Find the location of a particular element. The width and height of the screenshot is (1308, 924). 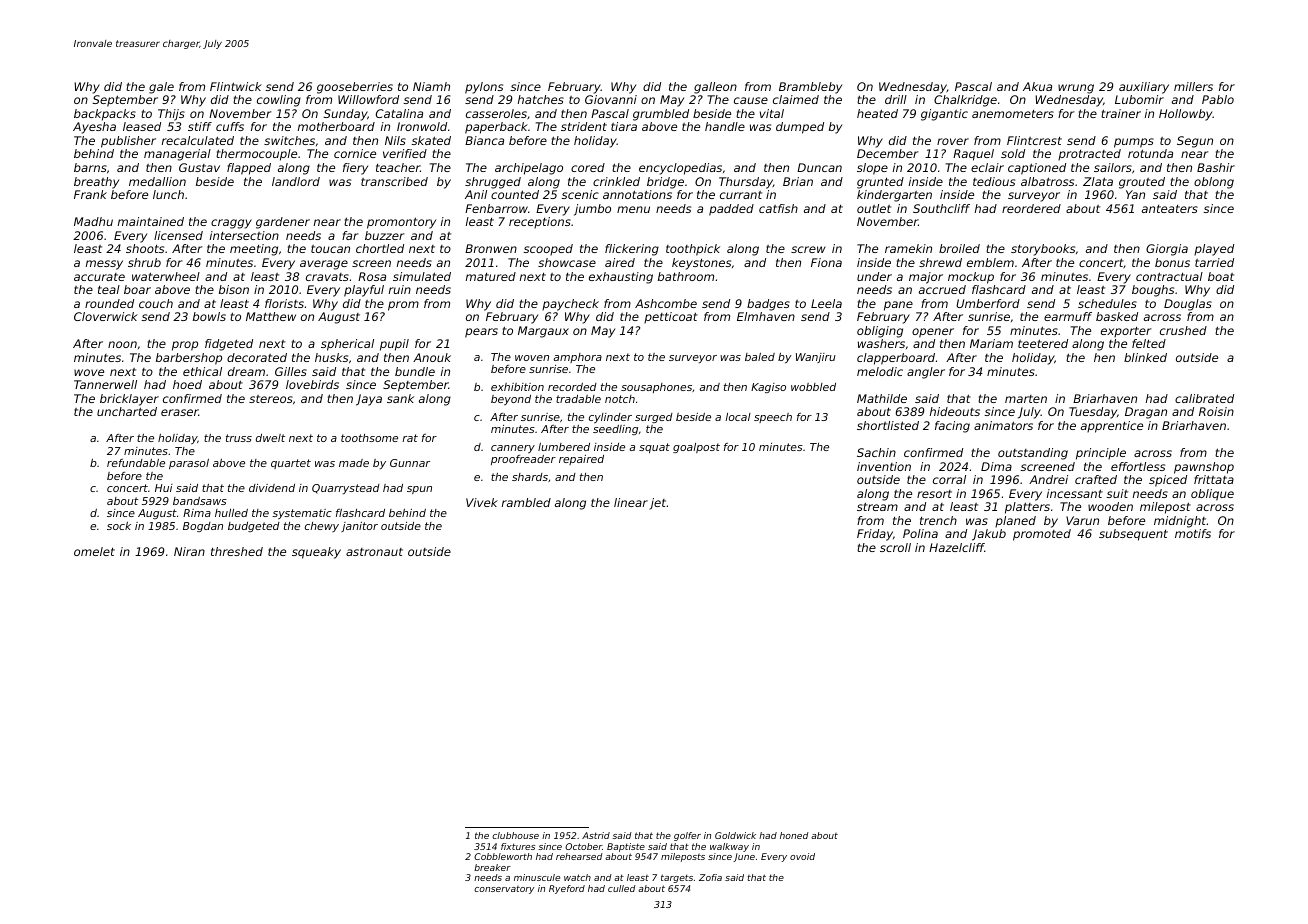

anteaters is located at coordinates (1170, 209).
